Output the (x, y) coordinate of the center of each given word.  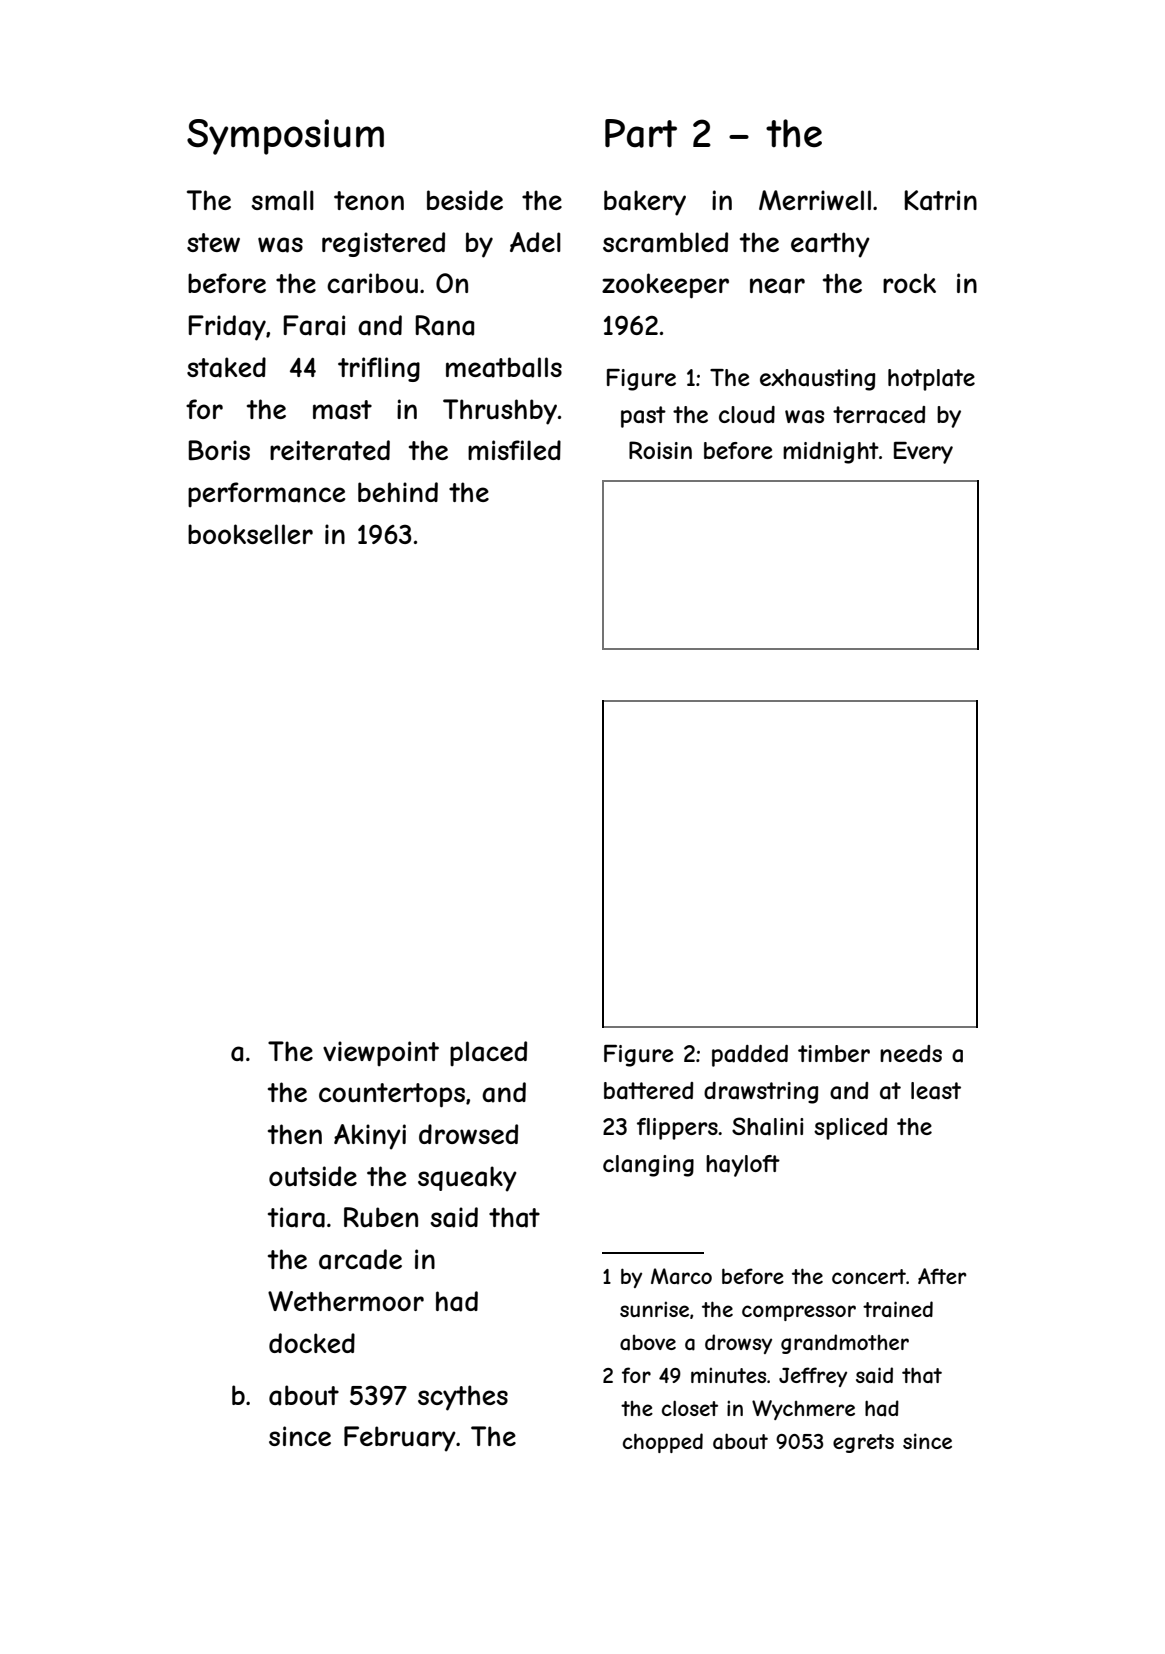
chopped (663, 1443)
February (400, 1439)
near (777, 286)
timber (834, 1053)
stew (213, 242)
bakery (645, 203)
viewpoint (381, 1053)
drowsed (468, 1134)
